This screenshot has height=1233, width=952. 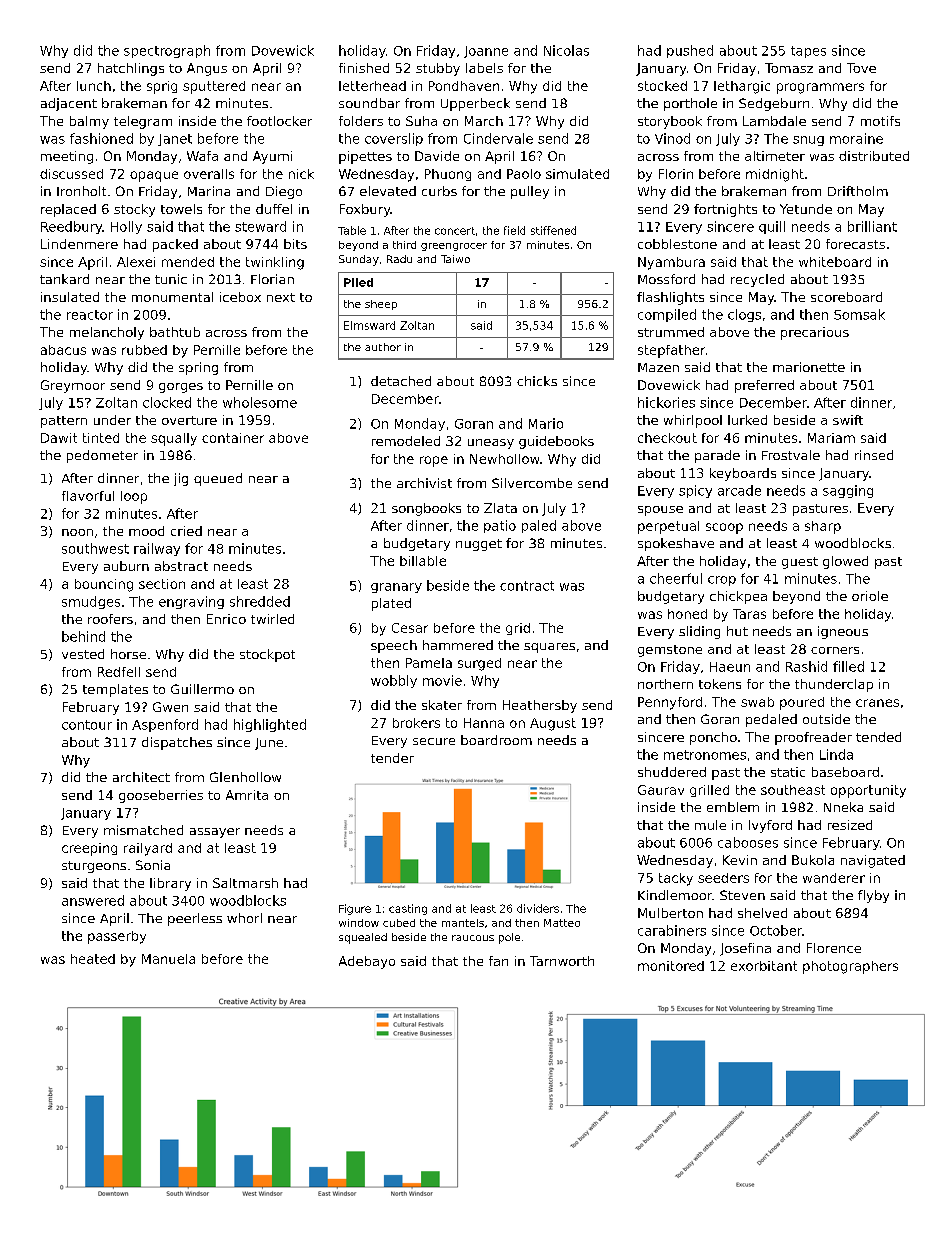 I want to click on finished, so click(x=364, y=68).
